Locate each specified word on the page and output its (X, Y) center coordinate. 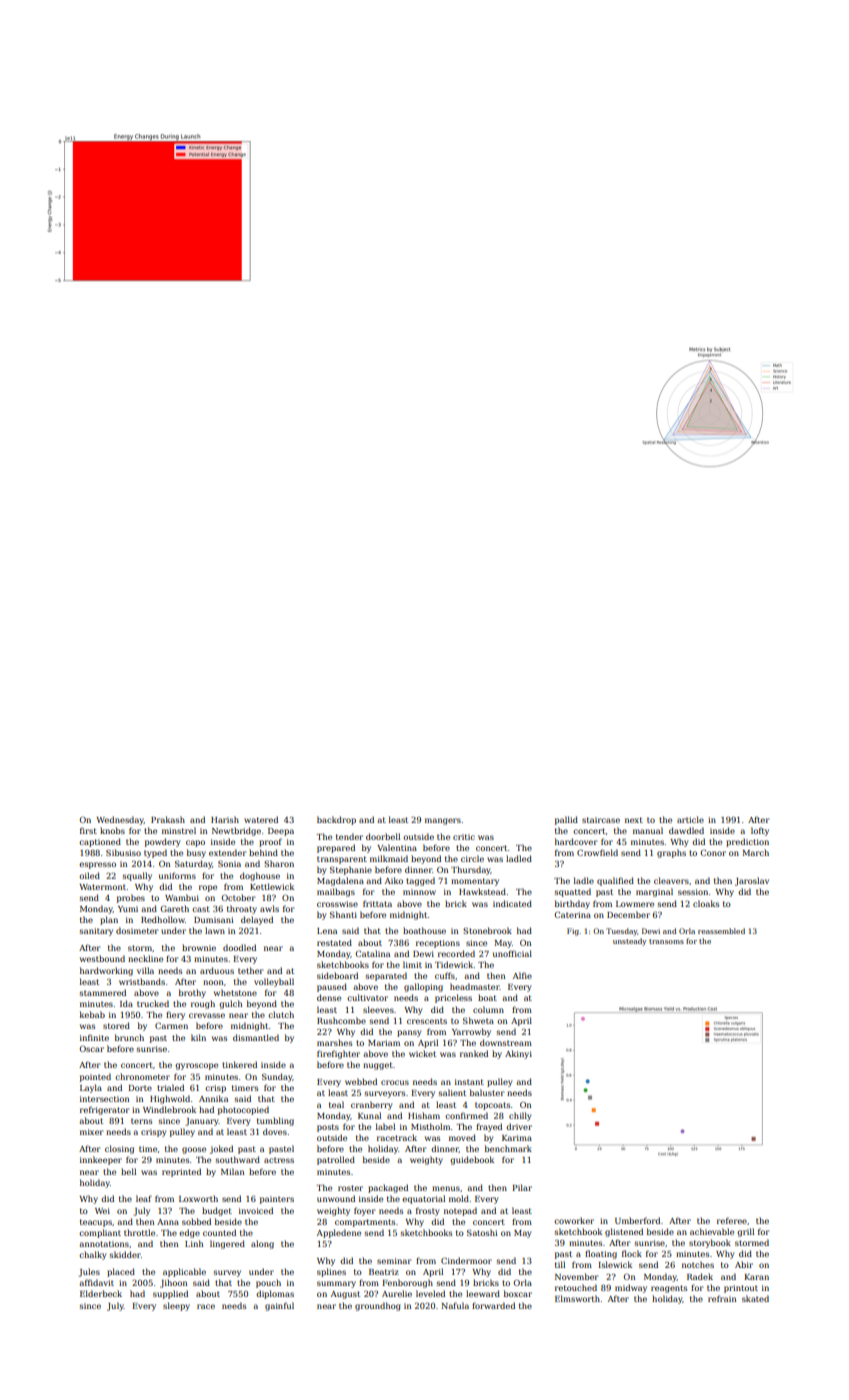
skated (755, 1298)
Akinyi (518, 1054)
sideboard (337, 975)
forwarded (493, 1305)
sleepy (176, 1306)
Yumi (128, 909)
